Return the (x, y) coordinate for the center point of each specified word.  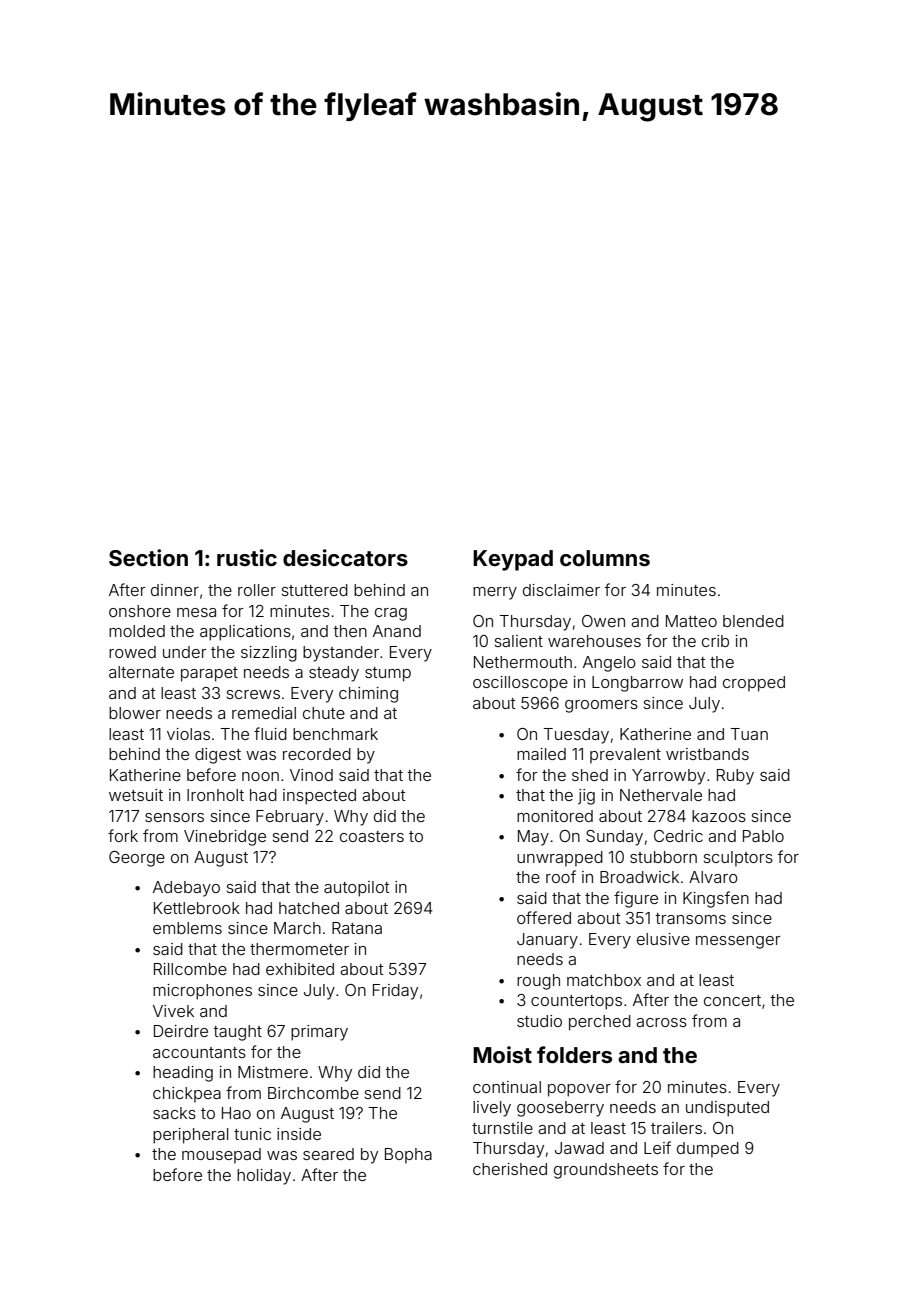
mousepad (221, 1156)
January (547, 941)
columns (605, 558)
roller (257, 590)
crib (715, 641)
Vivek (173, 1011)
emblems (187, 928)
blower (135, 713)
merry (495, 593)
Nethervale (661, 795)
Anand (397, 631)
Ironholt (215, 795)
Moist (502, 1054)
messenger (738, 942)
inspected (319, 797)
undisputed (727, 1109)
